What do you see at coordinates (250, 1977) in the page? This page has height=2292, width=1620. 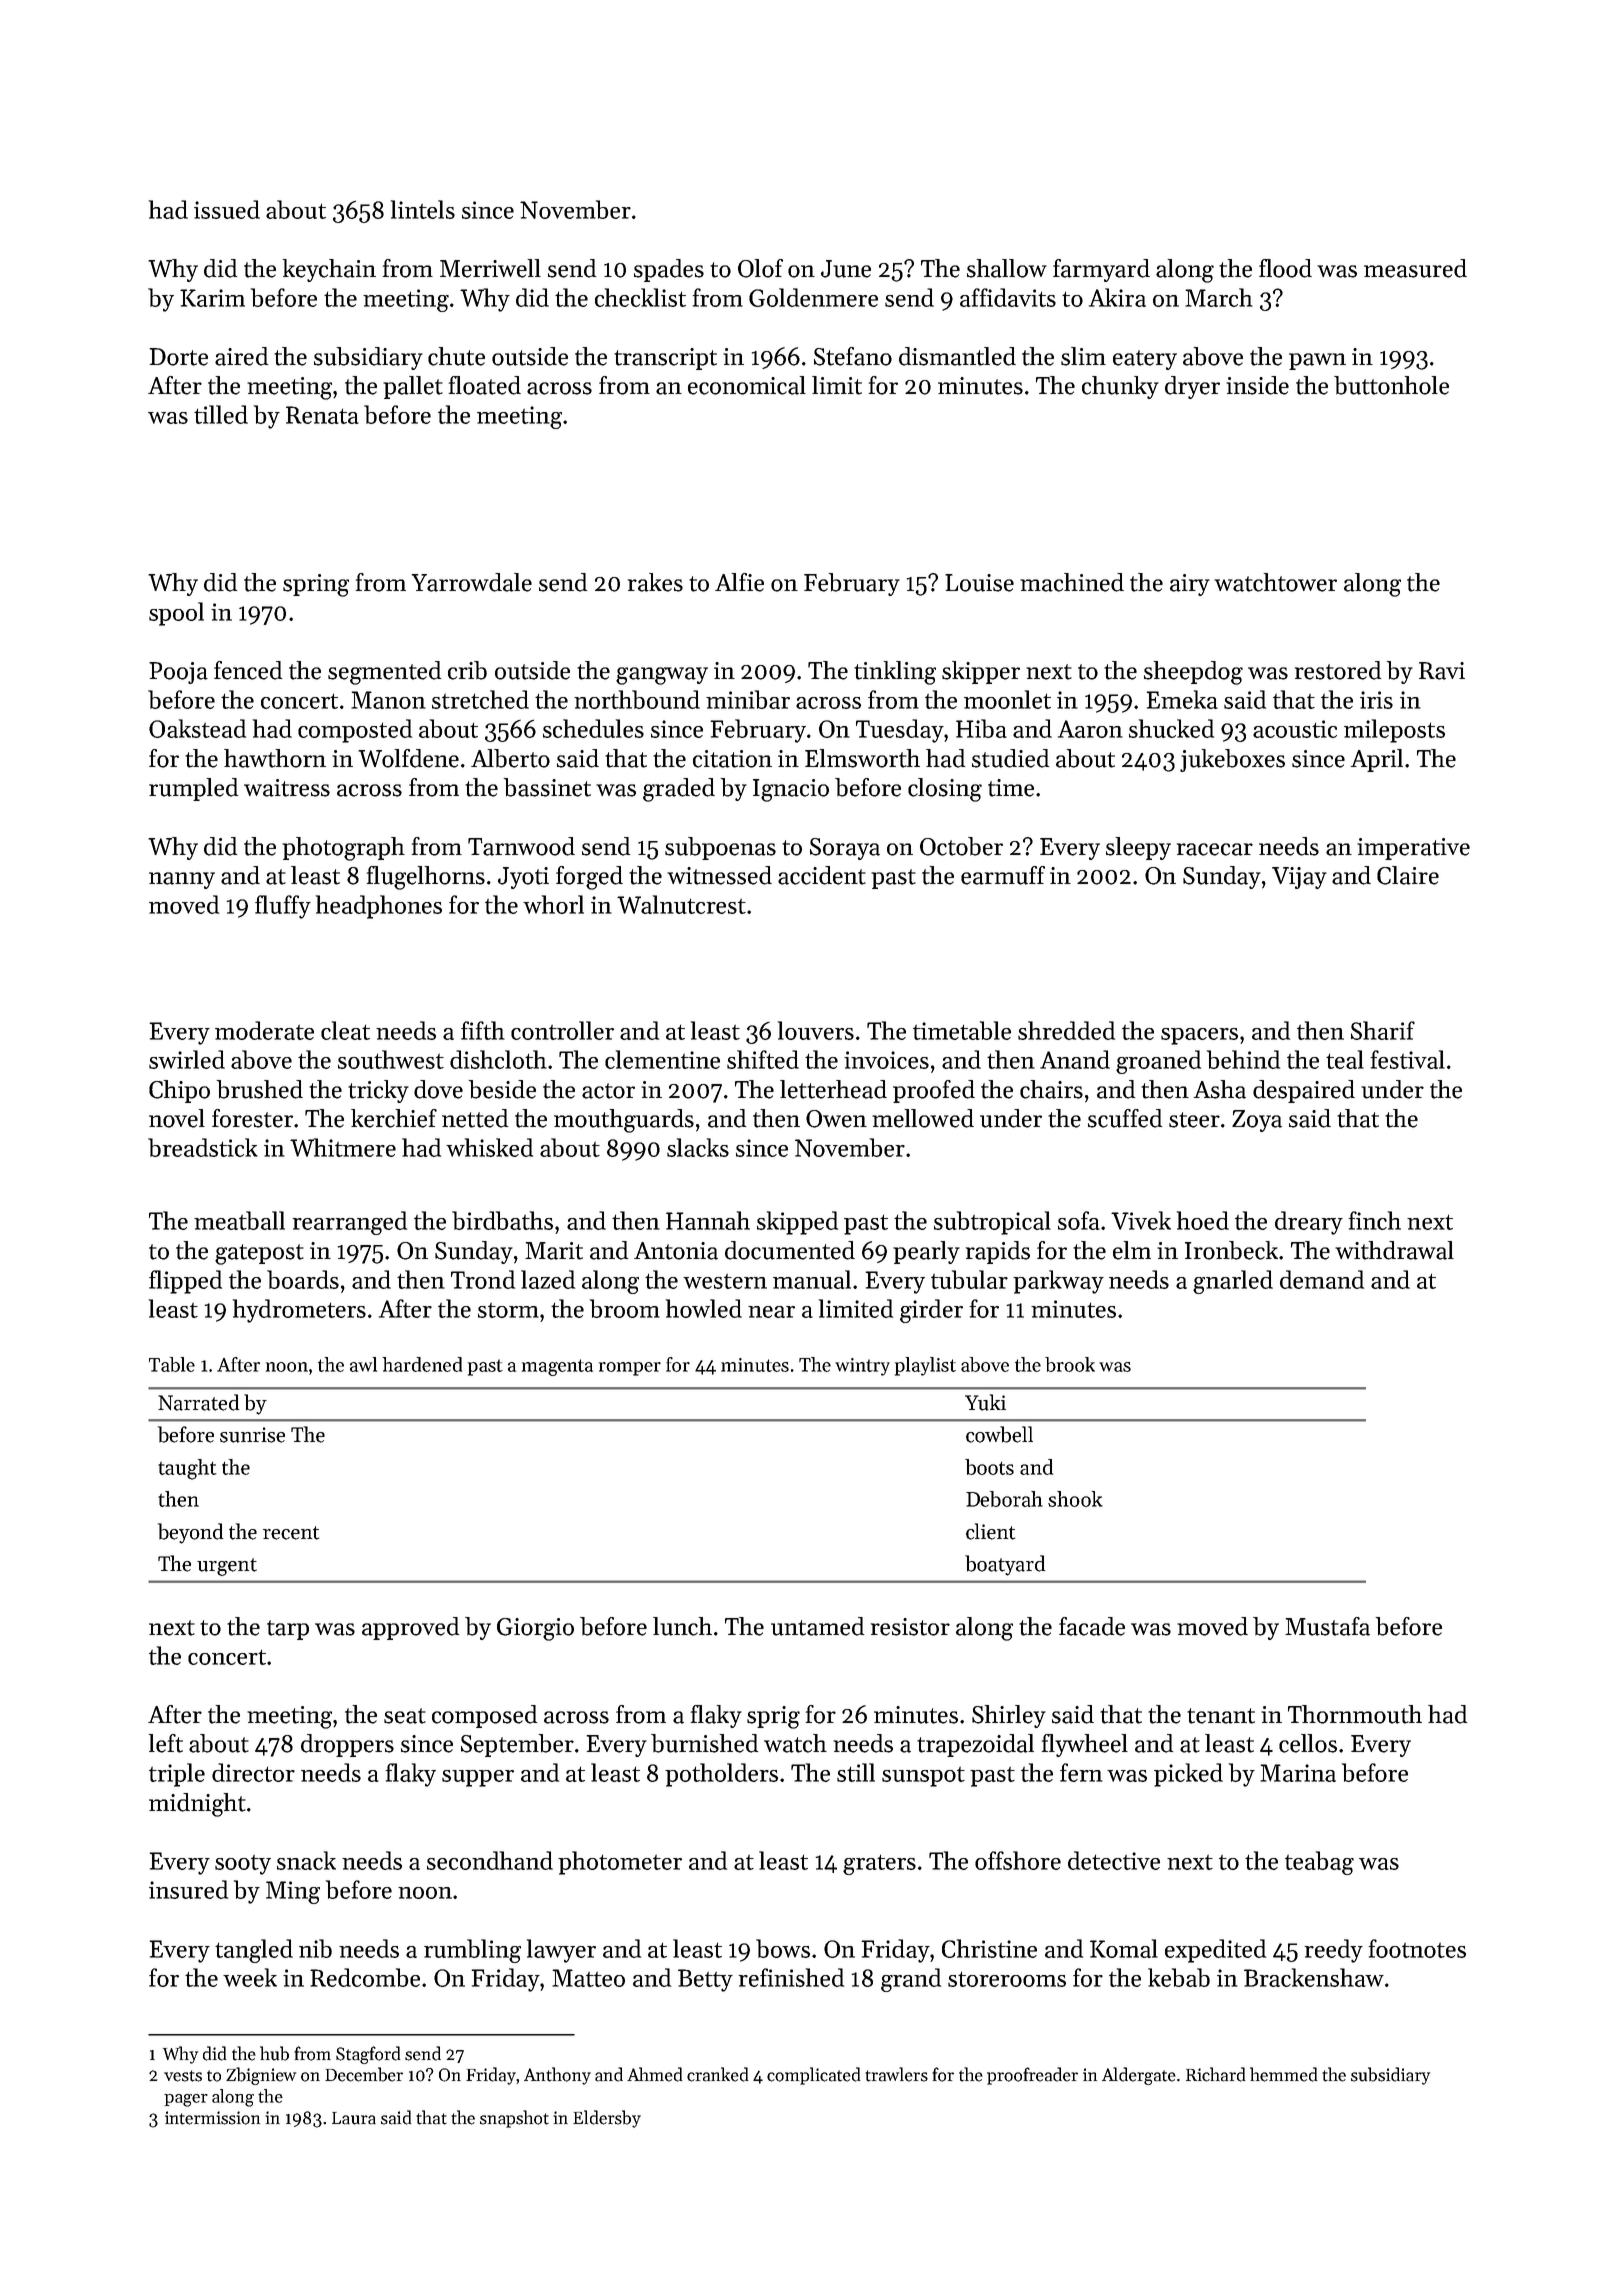 I see `week` at bounding box center [250, 1977].
